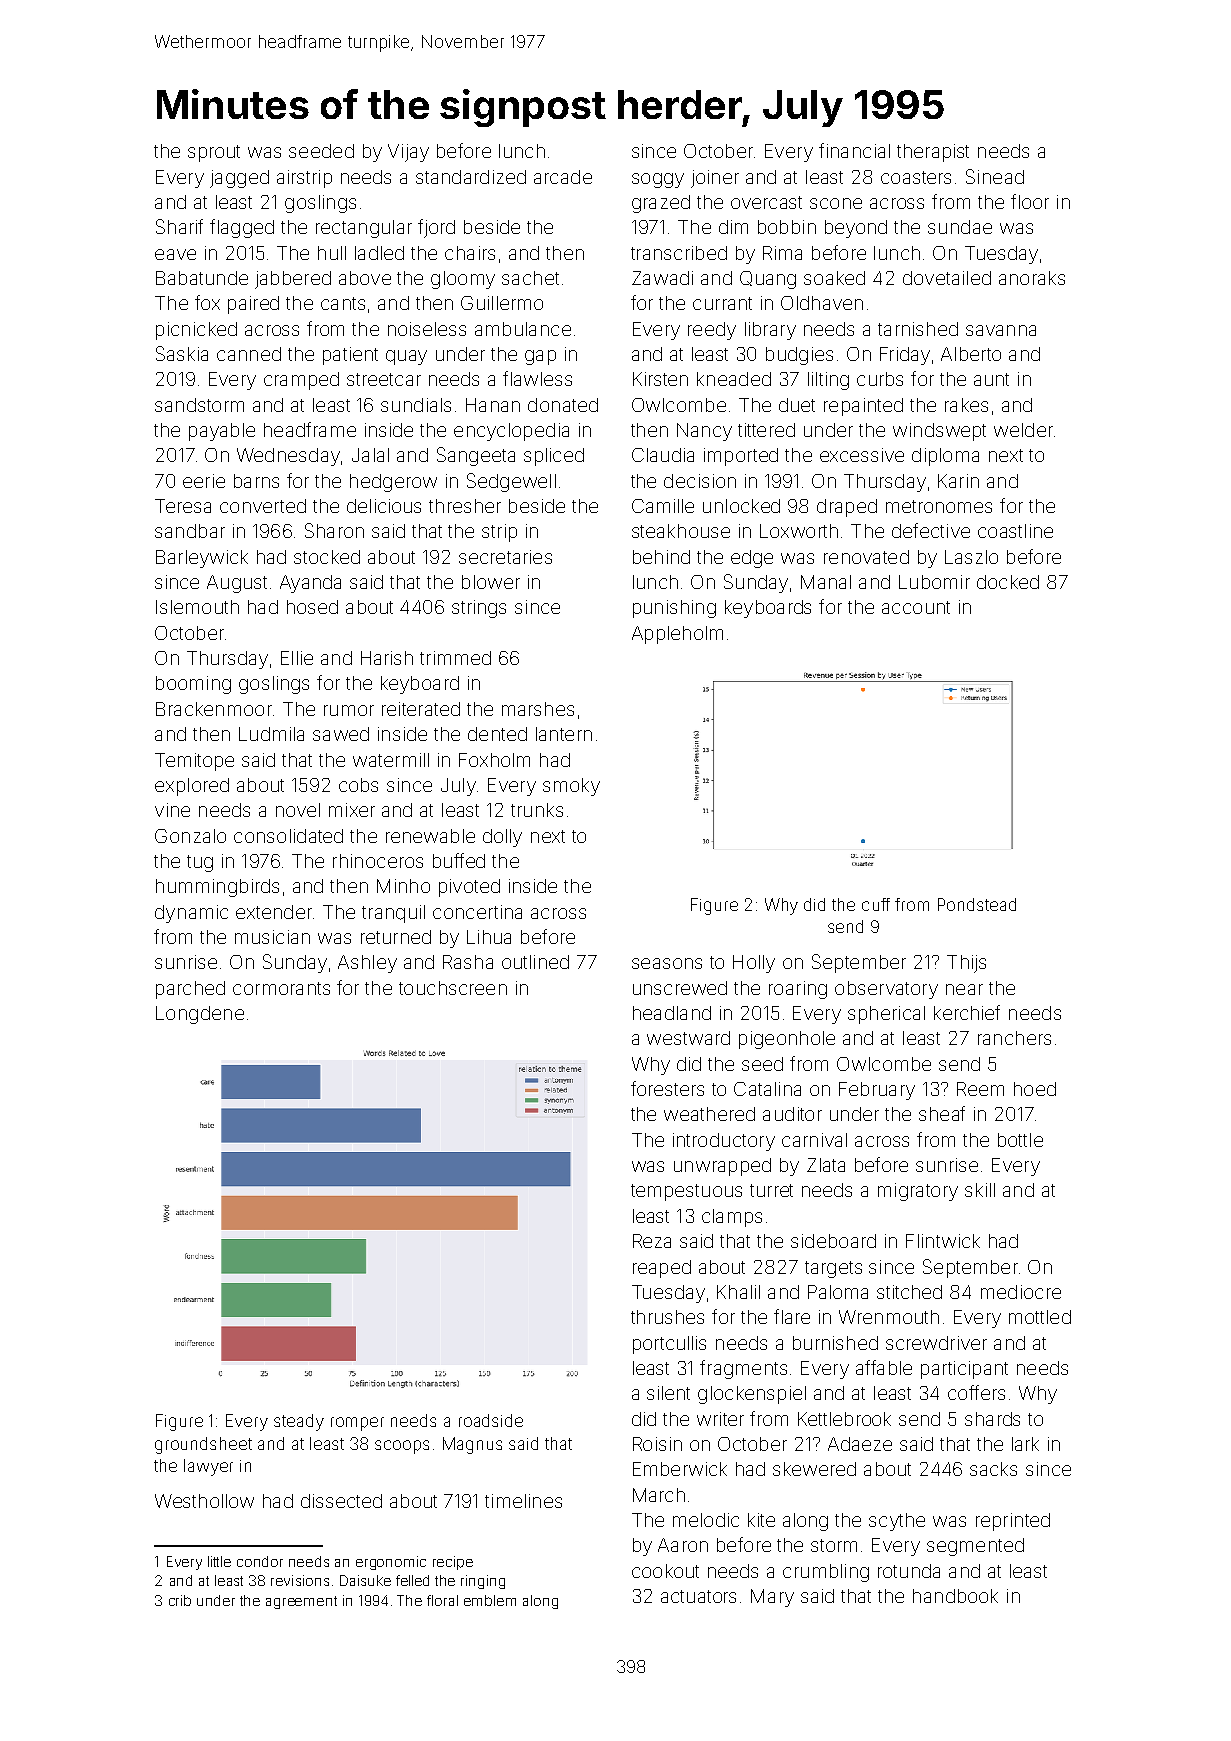  What do you see at coordinates (511, 432) in the screenshot?
I see `encyclopedia` at bounding box center [511, 432].
